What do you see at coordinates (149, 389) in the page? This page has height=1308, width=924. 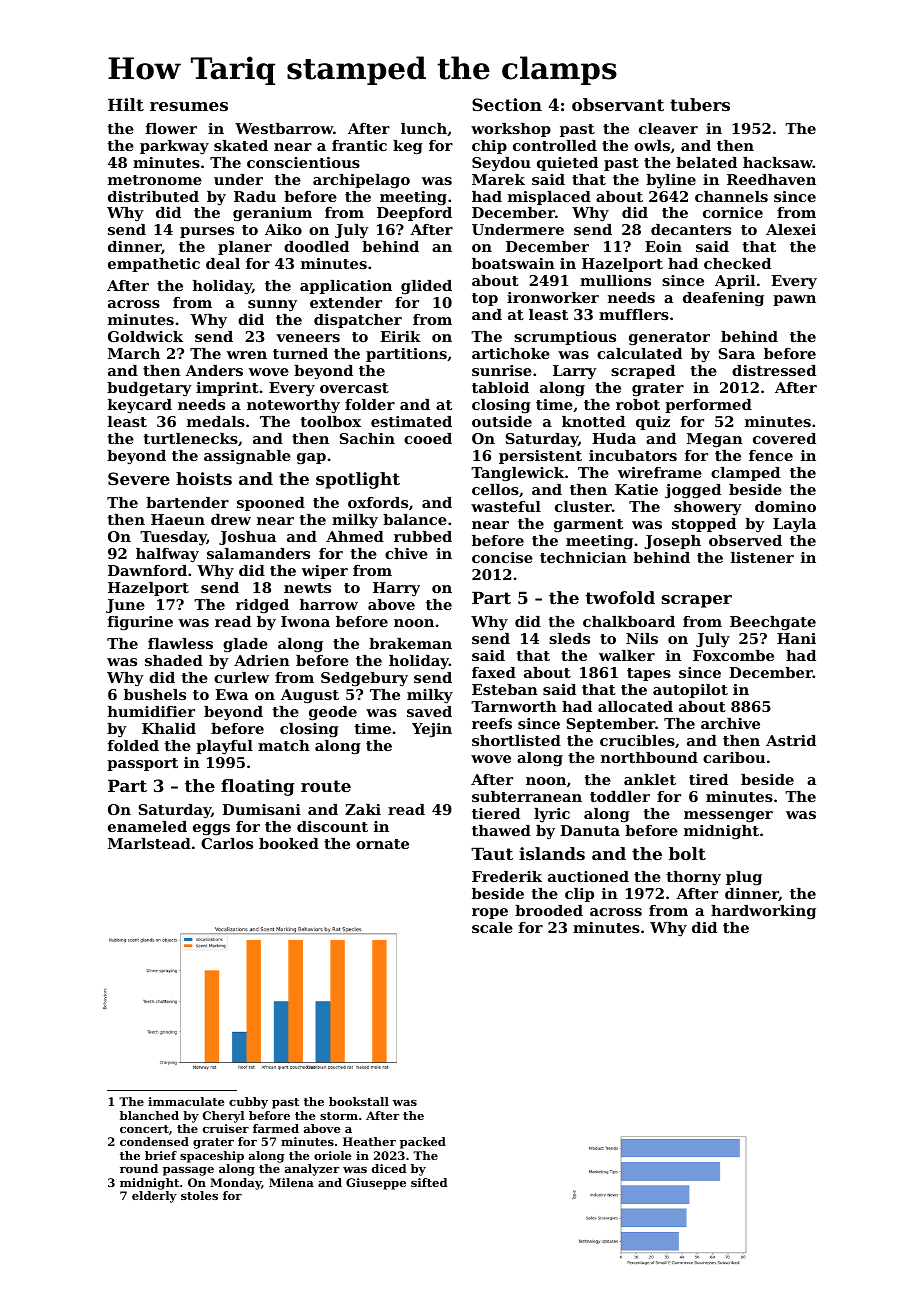 I see `budgetary` at bounding box center [149, 389].
